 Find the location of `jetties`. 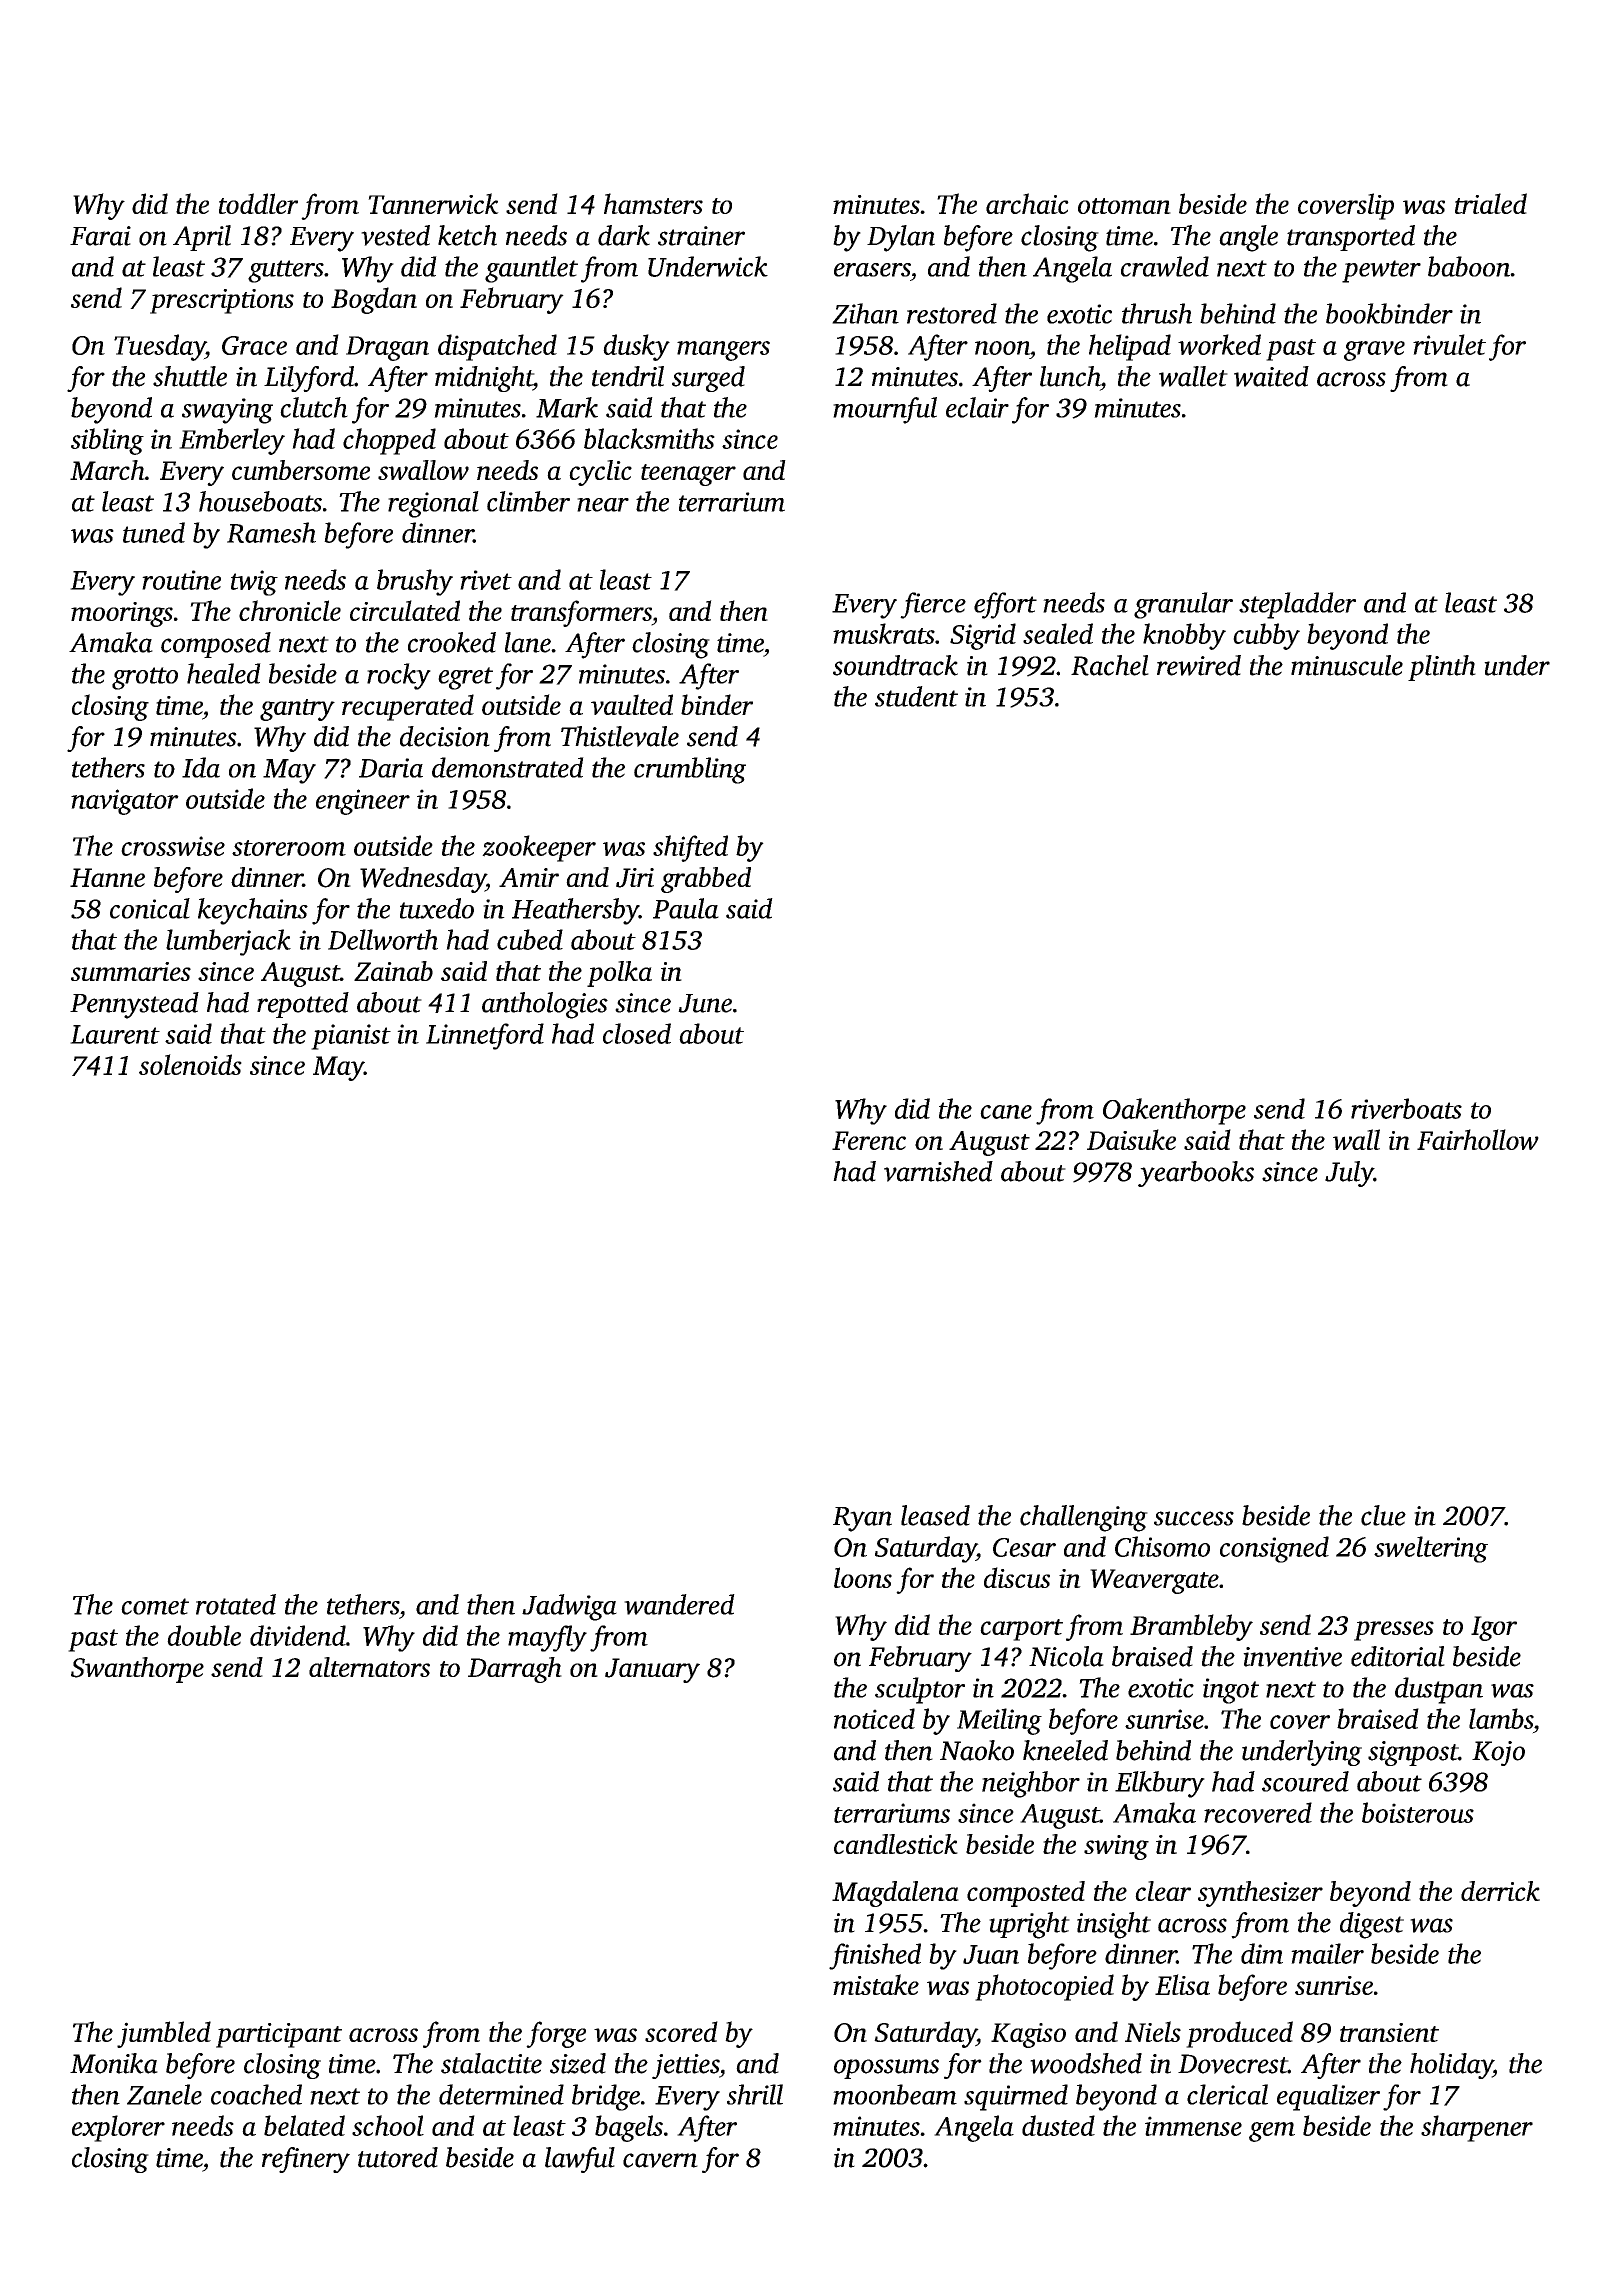

jetties is located at coordinates (685, 2066).
